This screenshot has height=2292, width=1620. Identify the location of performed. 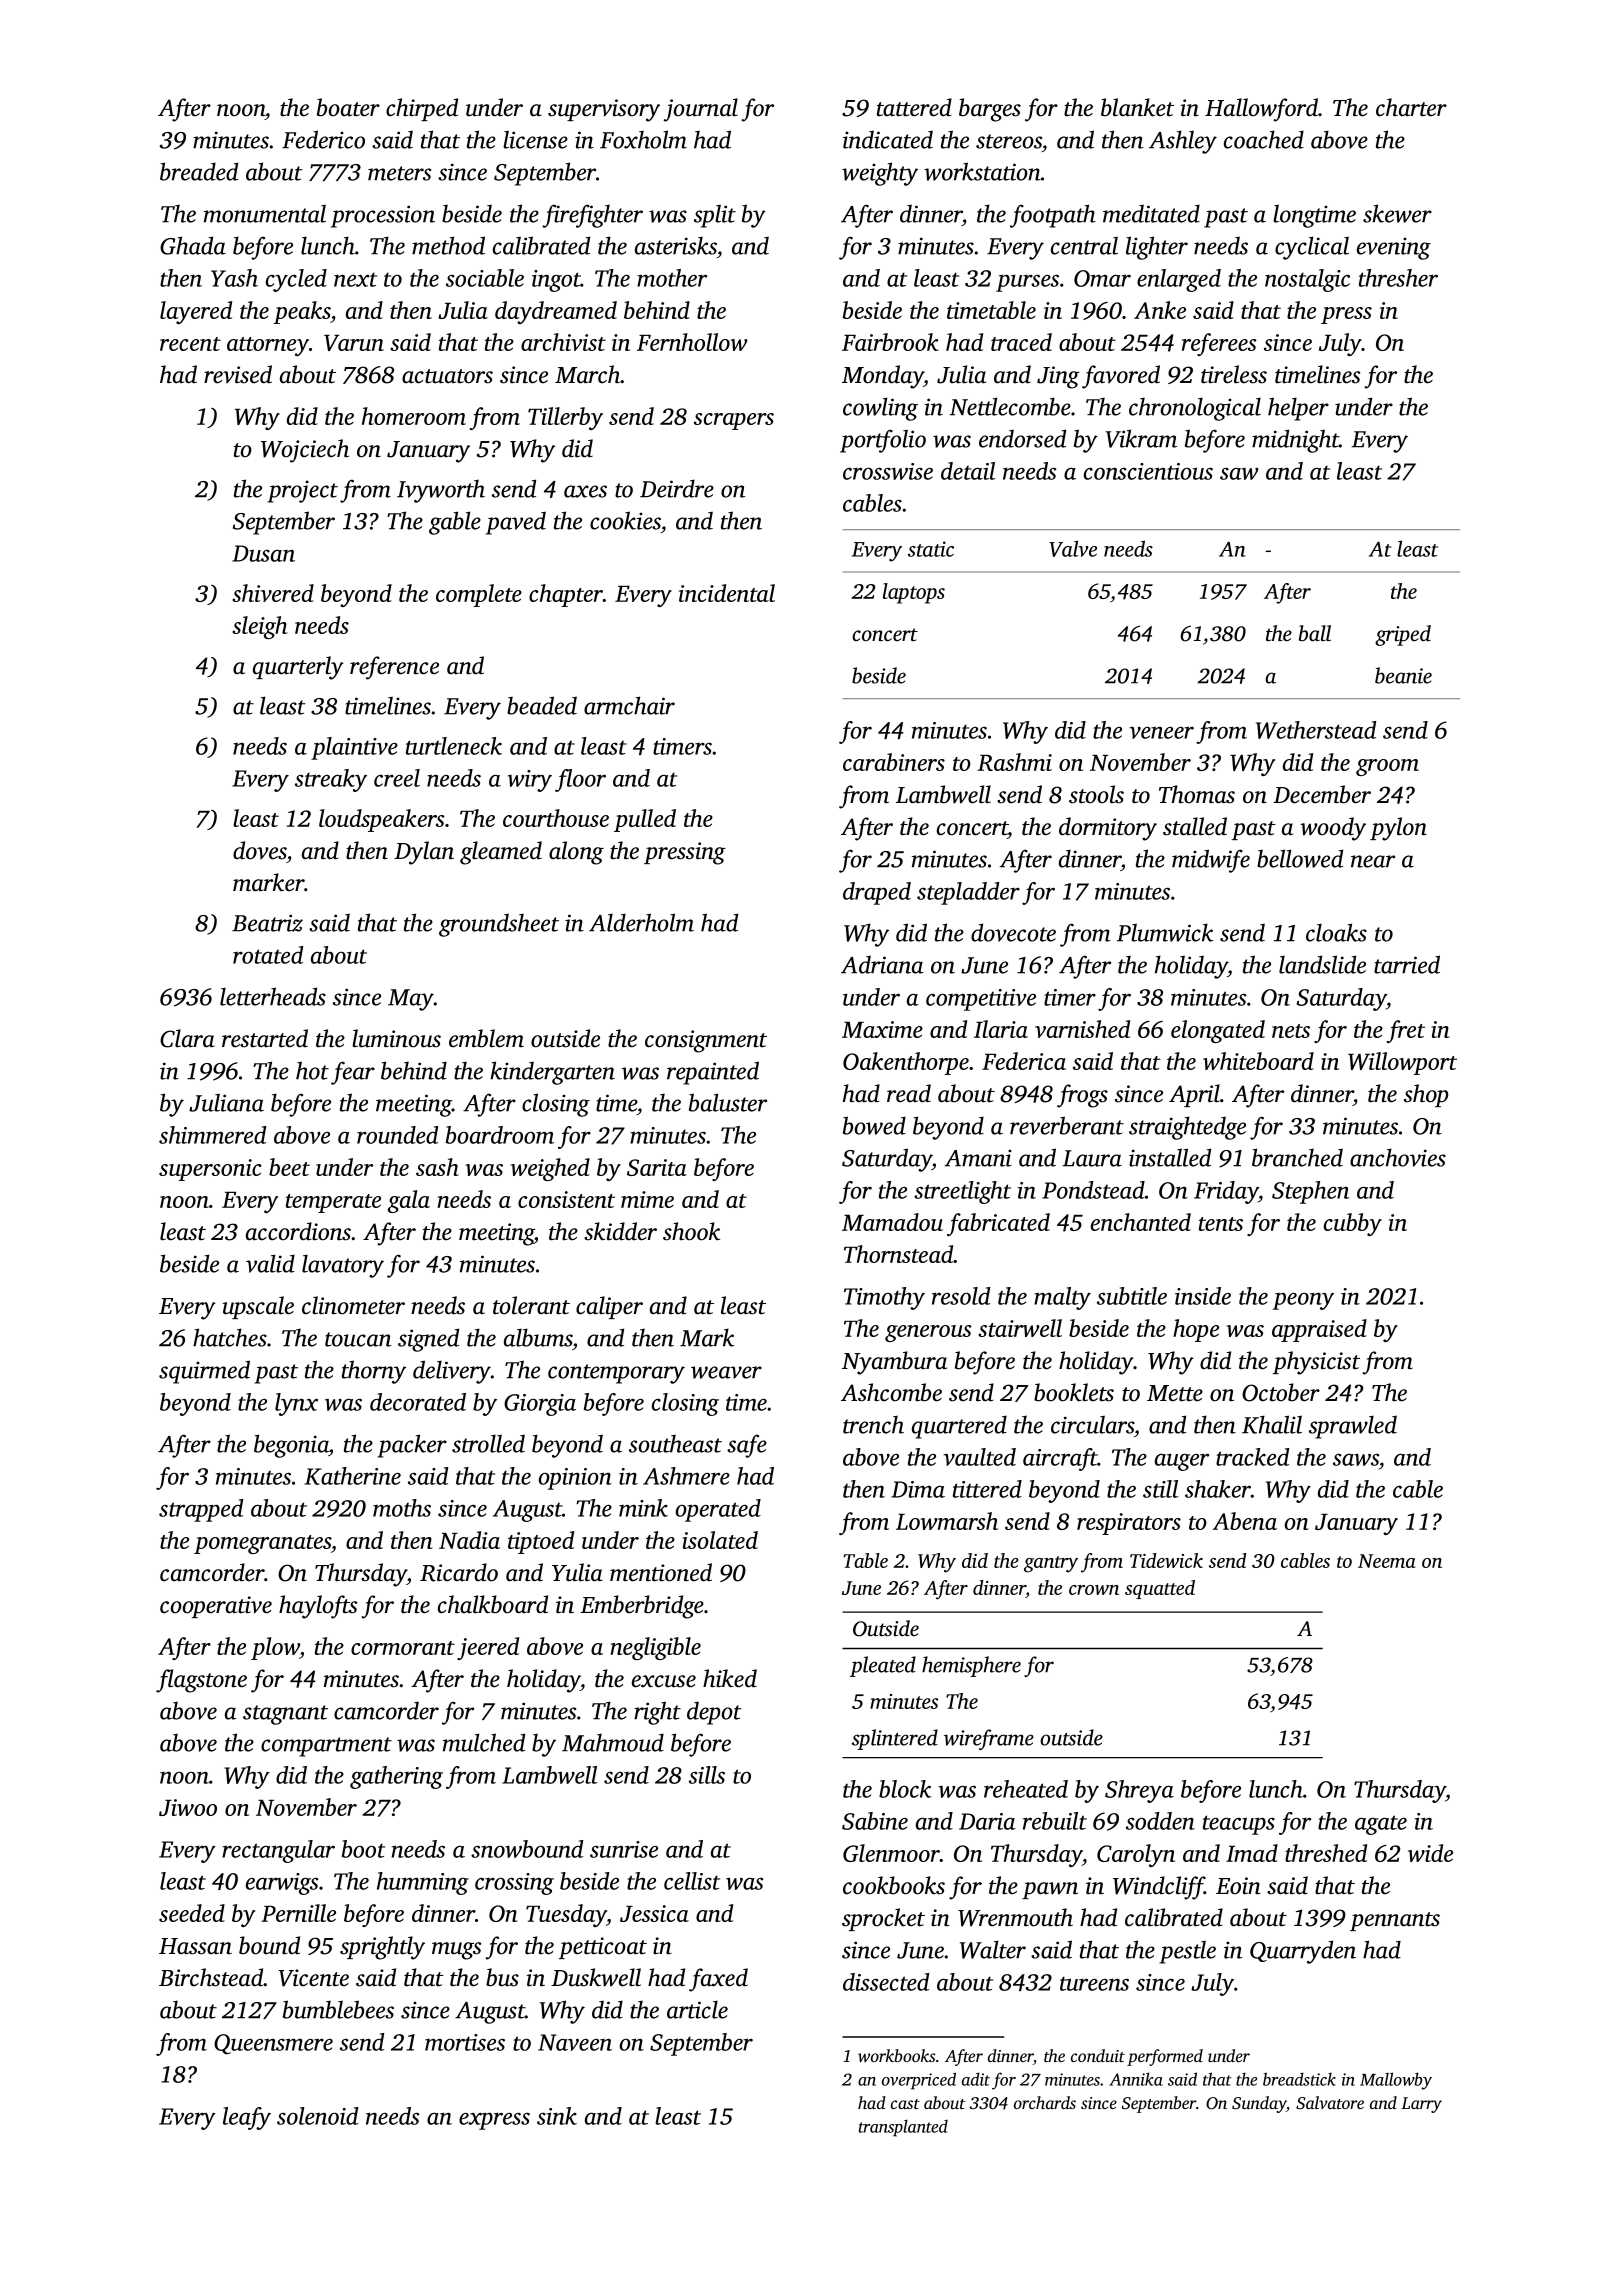
(1165, 2057).
